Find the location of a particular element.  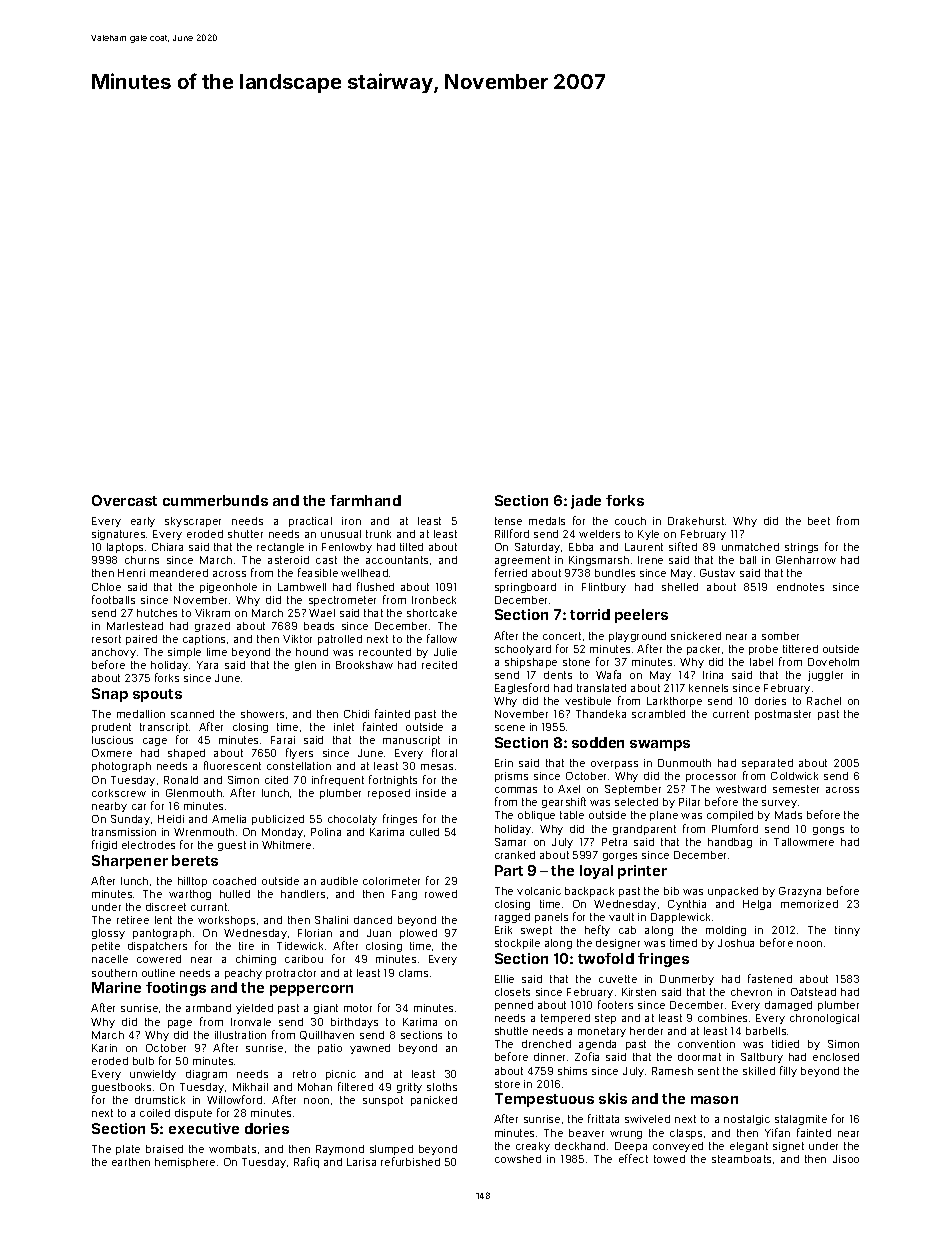

Drakehurst is located at coordinates (696, 521).
